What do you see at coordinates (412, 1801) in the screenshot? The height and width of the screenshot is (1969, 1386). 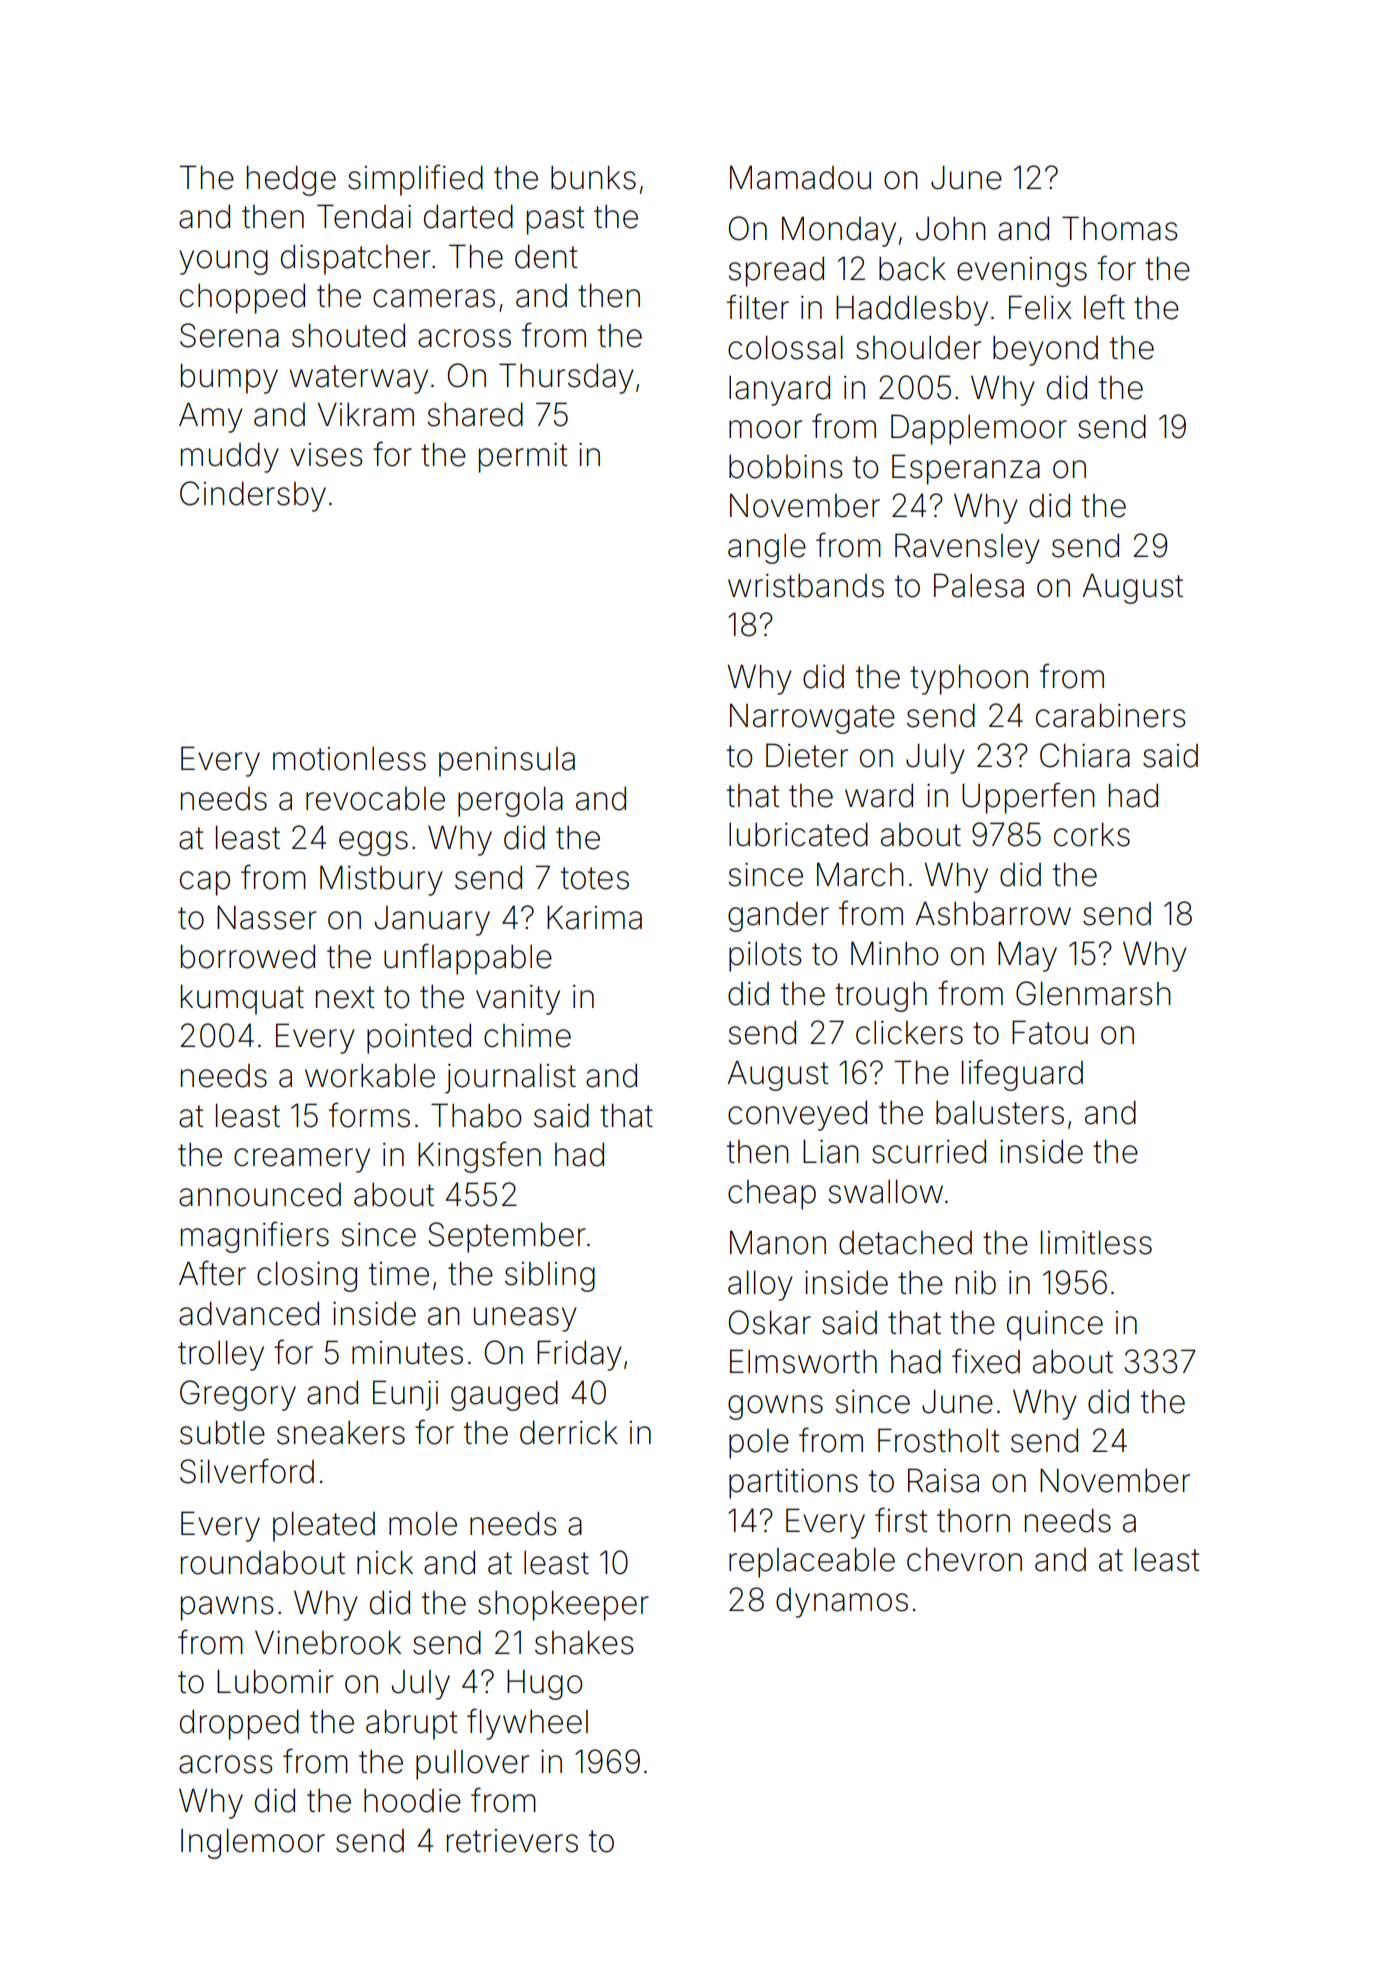 I see `hoodie` at bounding box center [412, 1801].
